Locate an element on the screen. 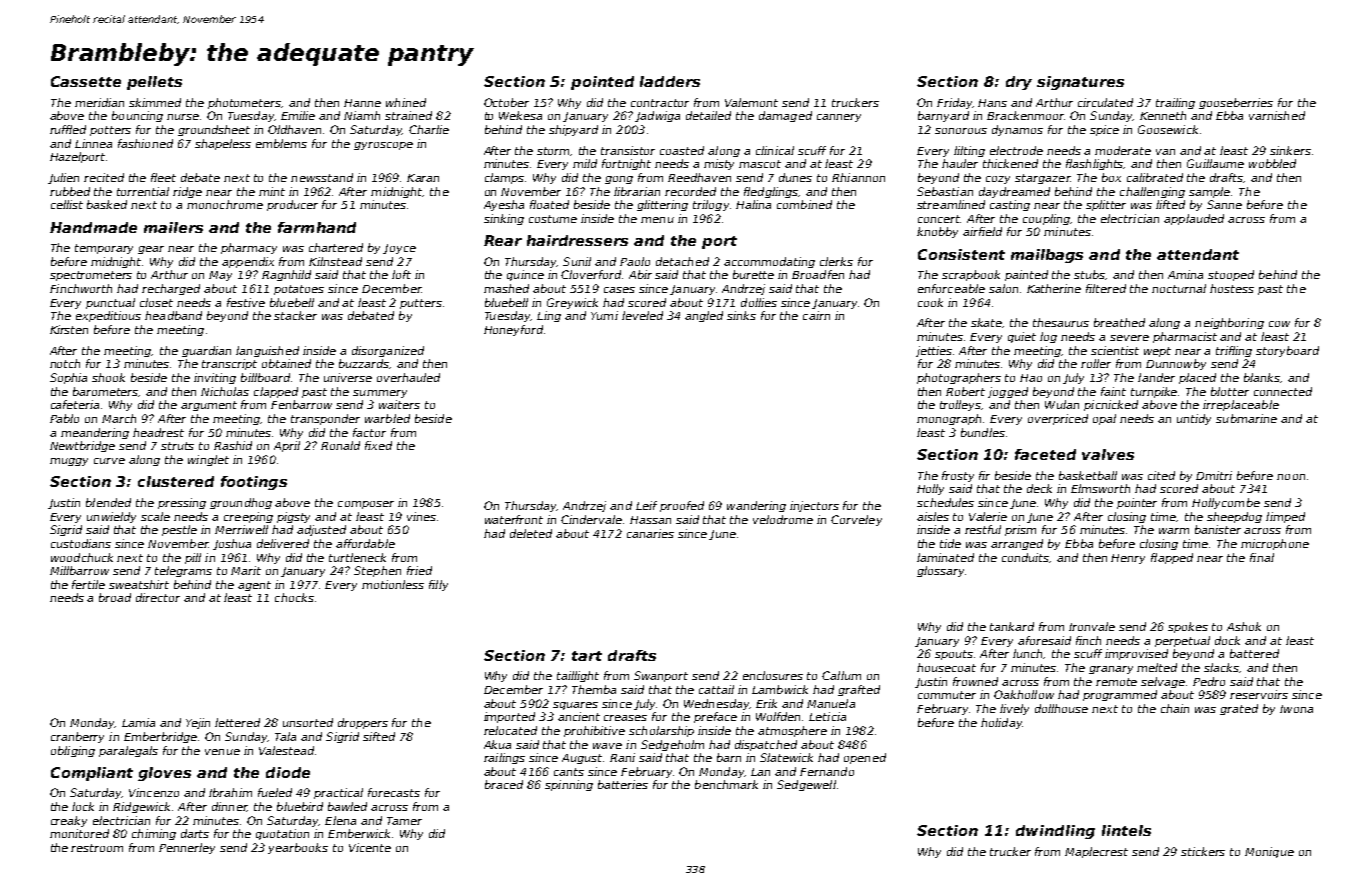  obliging is located at coordinates (73, 751).
